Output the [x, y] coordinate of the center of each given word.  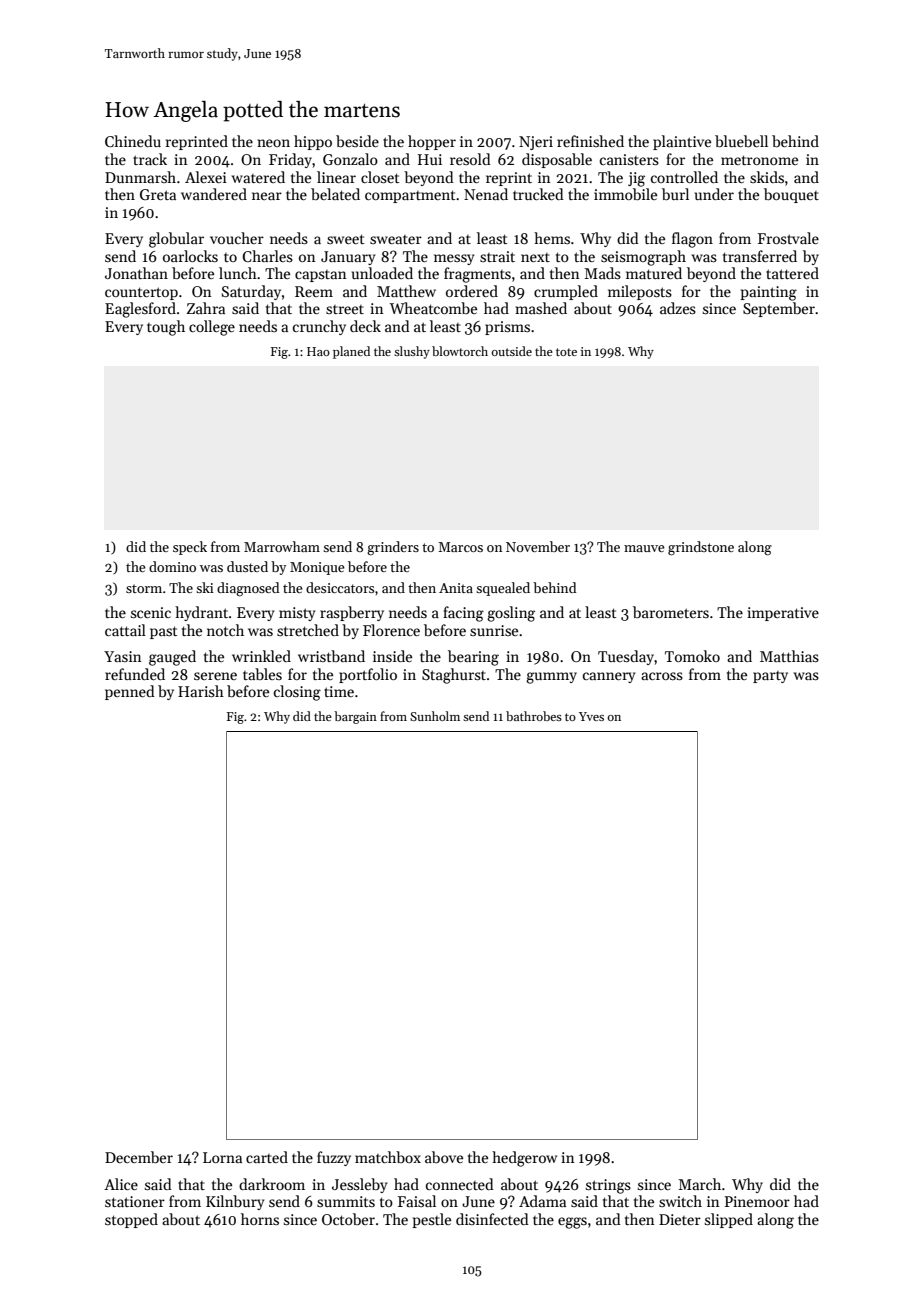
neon [273, 143]
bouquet [791, 195]
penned [130, 692]
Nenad [486, 194]
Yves [591, 716]
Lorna [222, 1157]
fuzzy [334, 1158]
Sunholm [435, 716]
